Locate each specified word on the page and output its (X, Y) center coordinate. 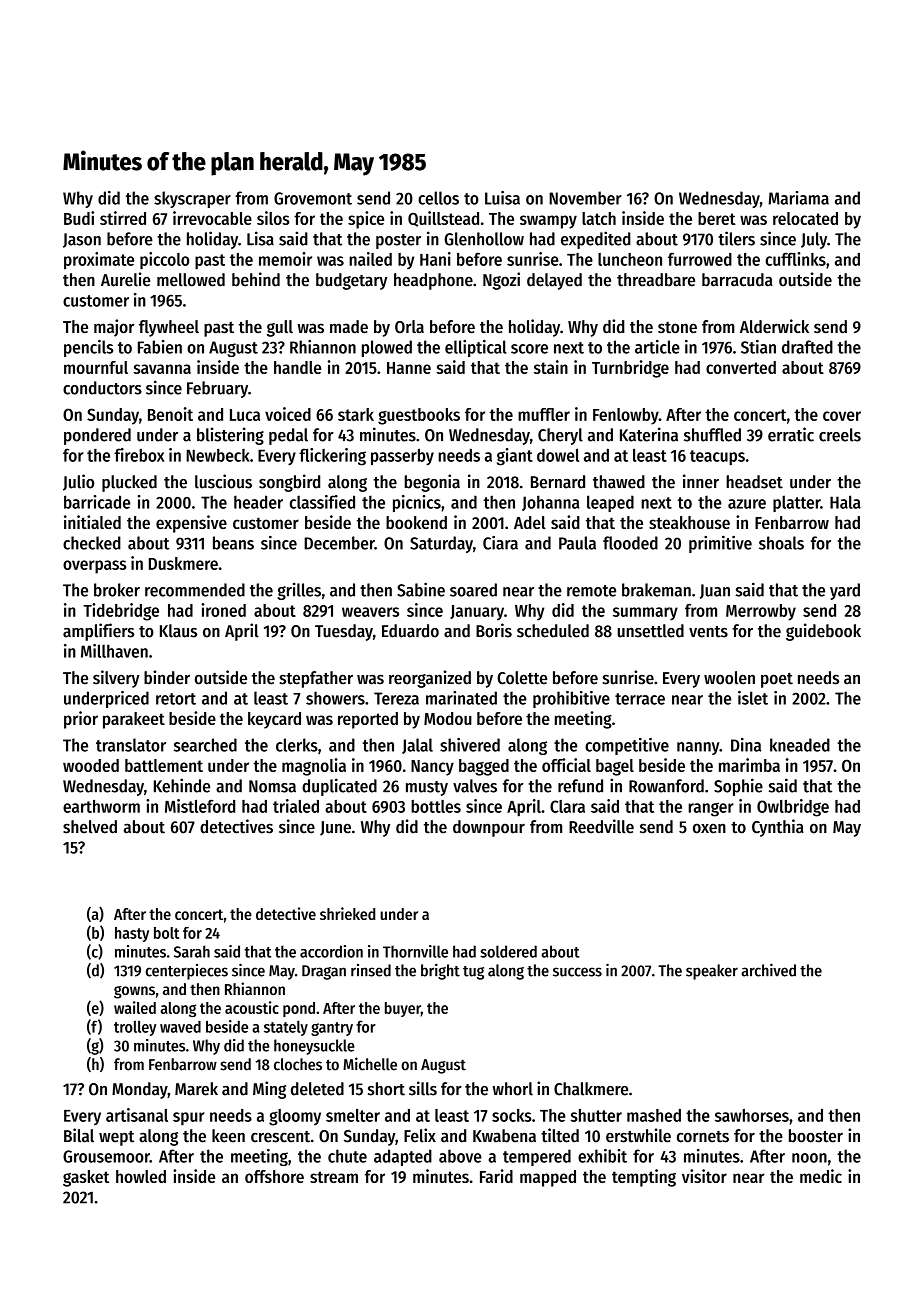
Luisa (502, 198)
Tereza (396, 698)
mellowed (191, 280)
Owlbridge (793, 808)
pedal (288, 436)
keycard (274, 720)
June (335, 828)
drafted (807, 347)
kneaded (800, 745)
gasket (86, 1178)
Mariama (798, 198)
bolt (166, 933)
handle (297, 367)
